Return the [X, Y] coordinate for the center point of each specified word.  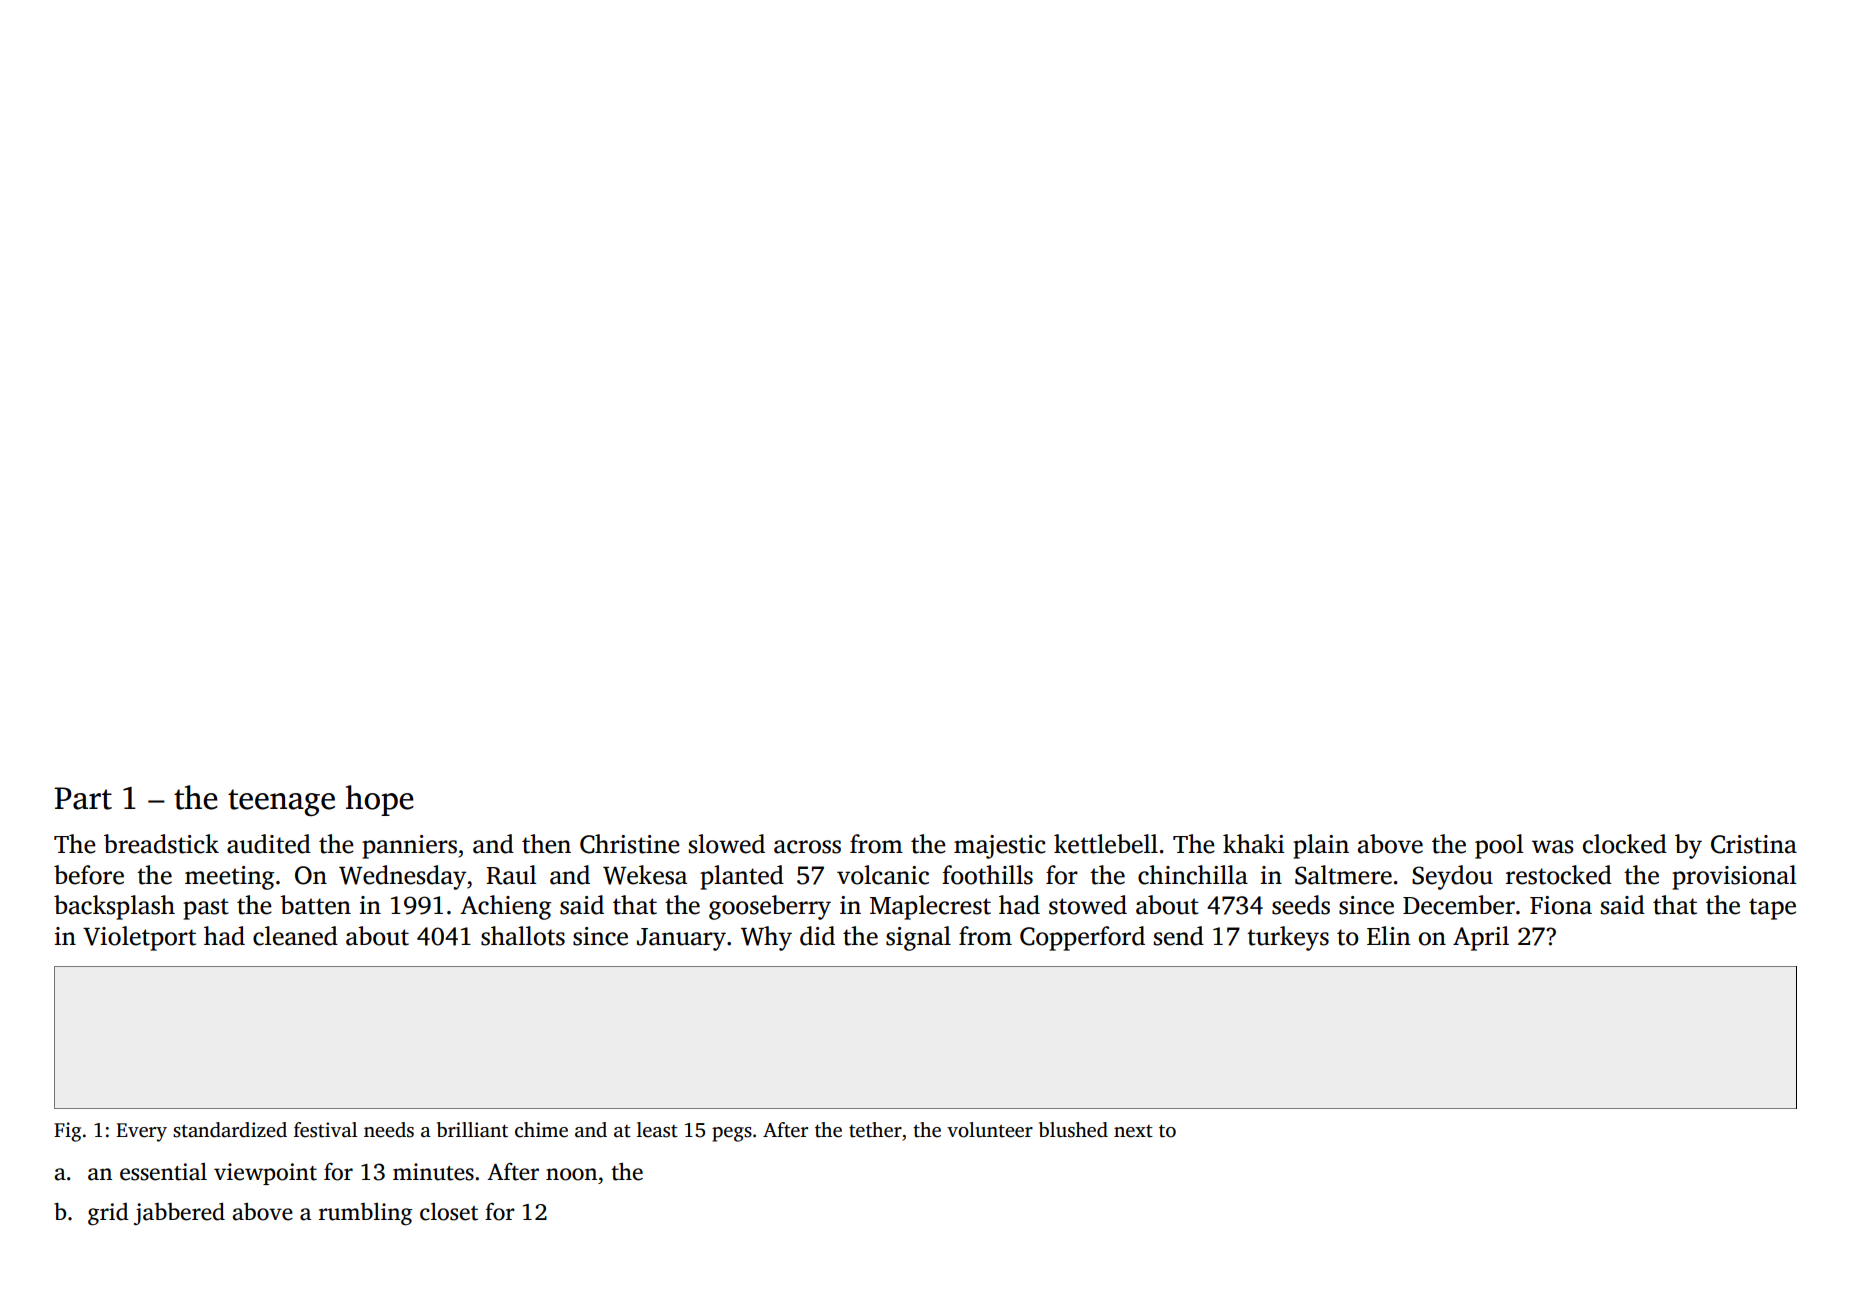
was [1553, 847]
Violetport [139, 938]
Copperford [1082, 938]
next [1133, 1131]
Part [83, 798]
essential [163, 1172]
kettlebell [1106, 844]
